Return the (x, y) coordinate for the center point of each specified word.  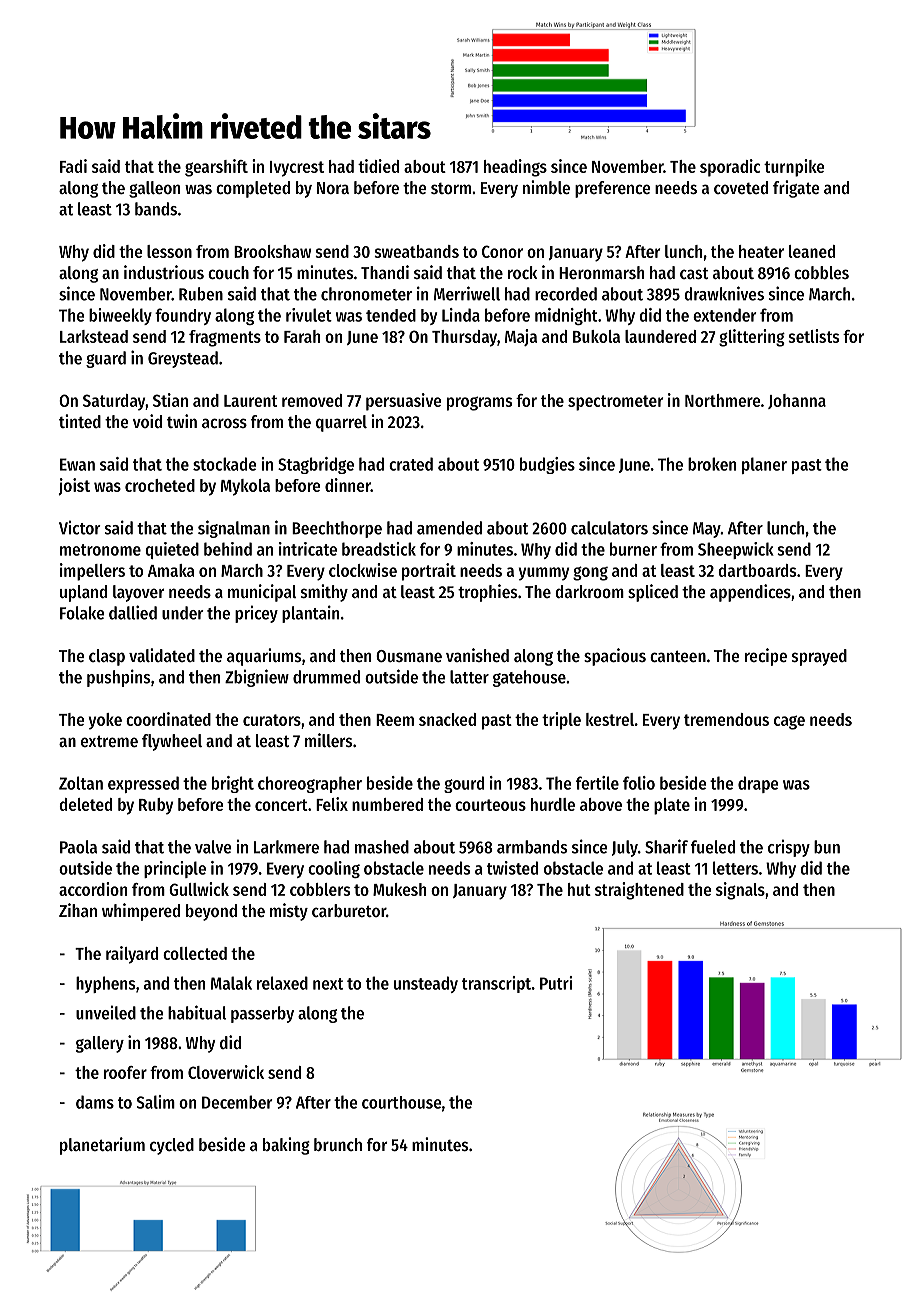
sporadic (730, 168)
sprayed (819, 657)
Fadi (73, 166)
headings (515, 168)
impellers (92, 572)
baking (286, 1146)
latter (469, 677)
